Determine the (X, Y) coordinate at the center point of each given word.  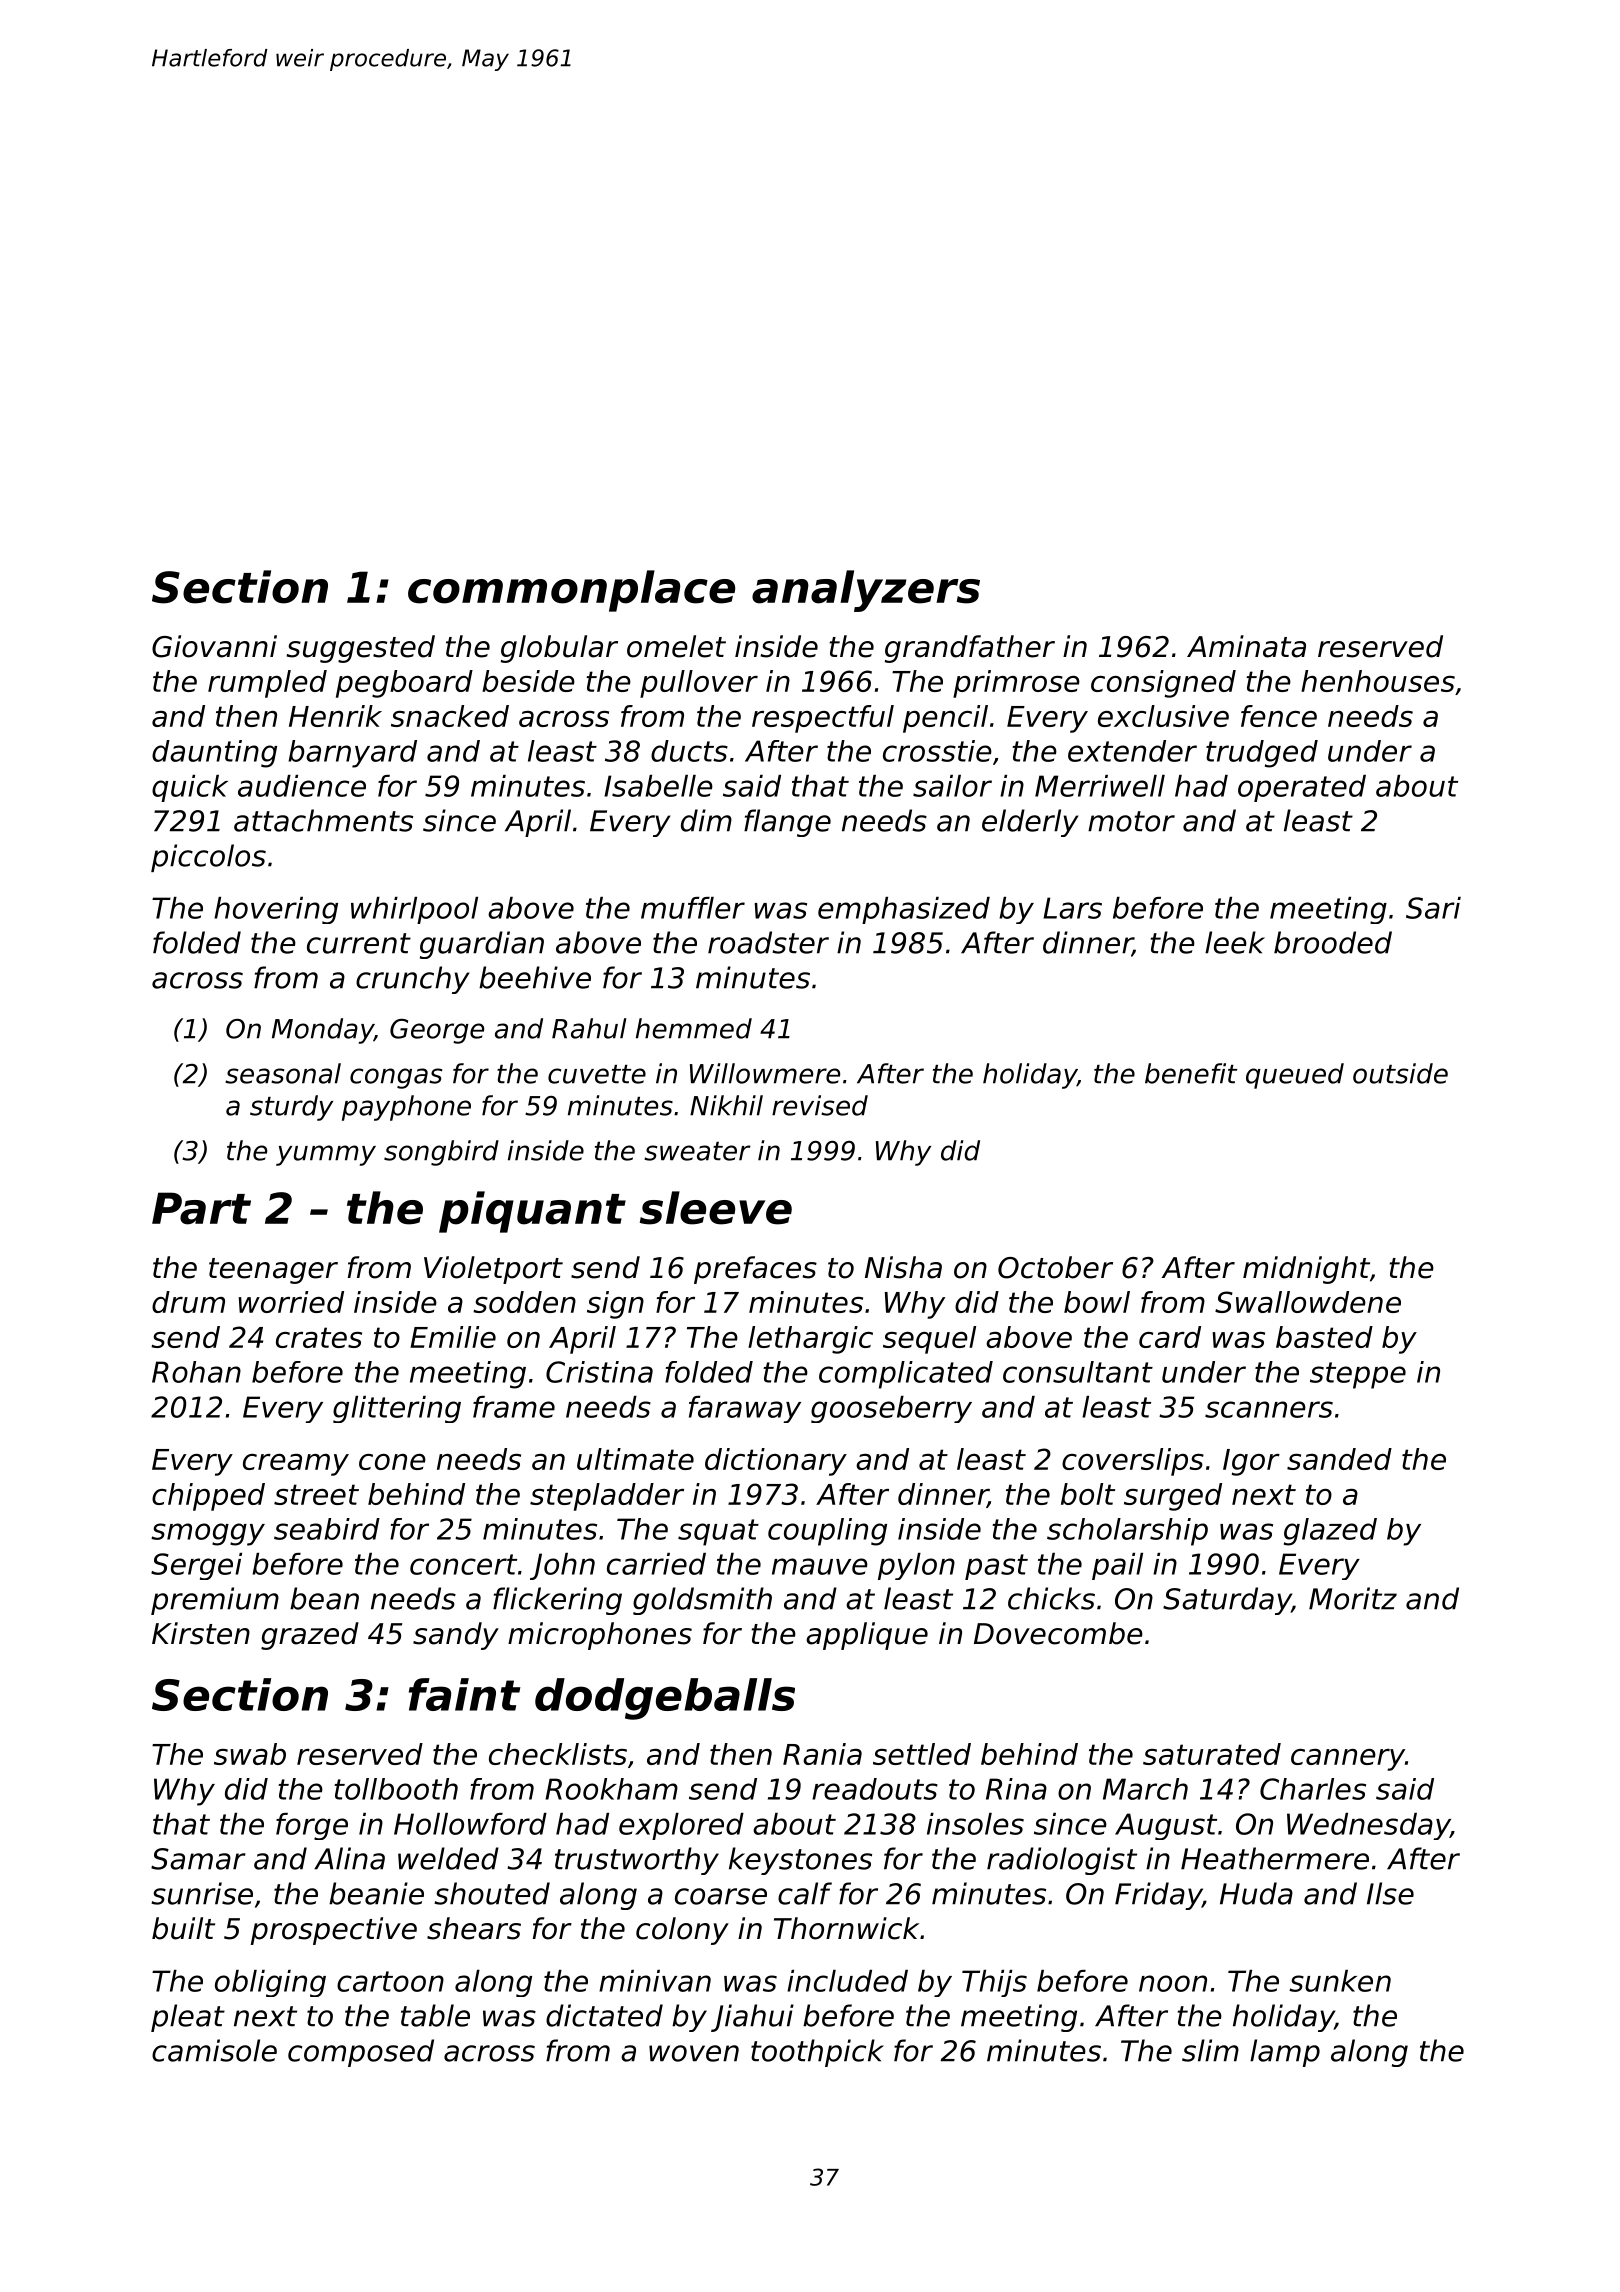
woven (694, 2053)
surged (1173, 1497)
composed (361, 2053)
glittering (397, 1409)
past (996, 1567)
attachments (323, 820)
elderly (1030, 823)
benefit (1191, 1073)
